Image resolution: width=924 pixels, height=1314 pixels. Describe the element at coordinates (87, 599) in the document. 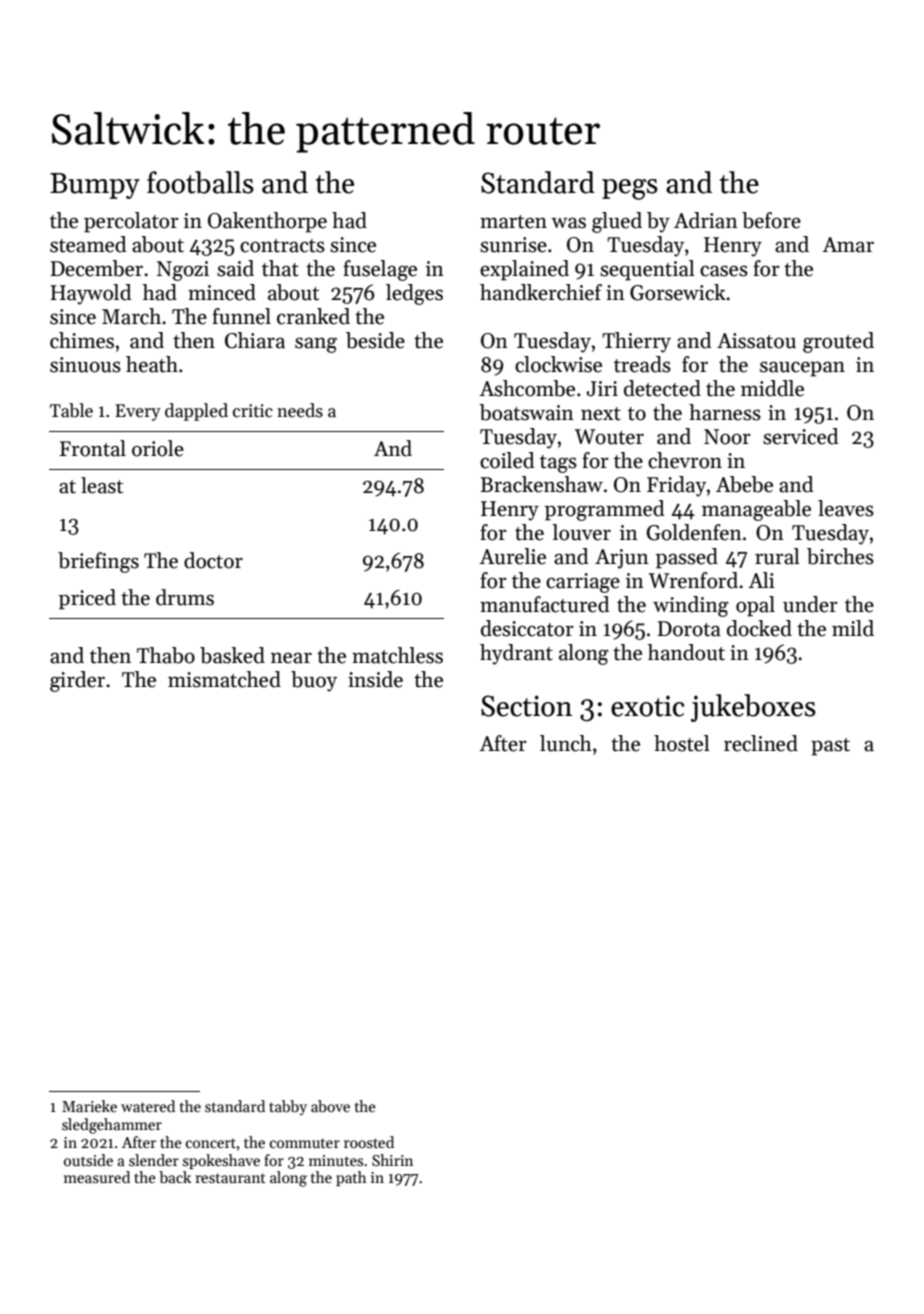

I see `priced` at that location.
